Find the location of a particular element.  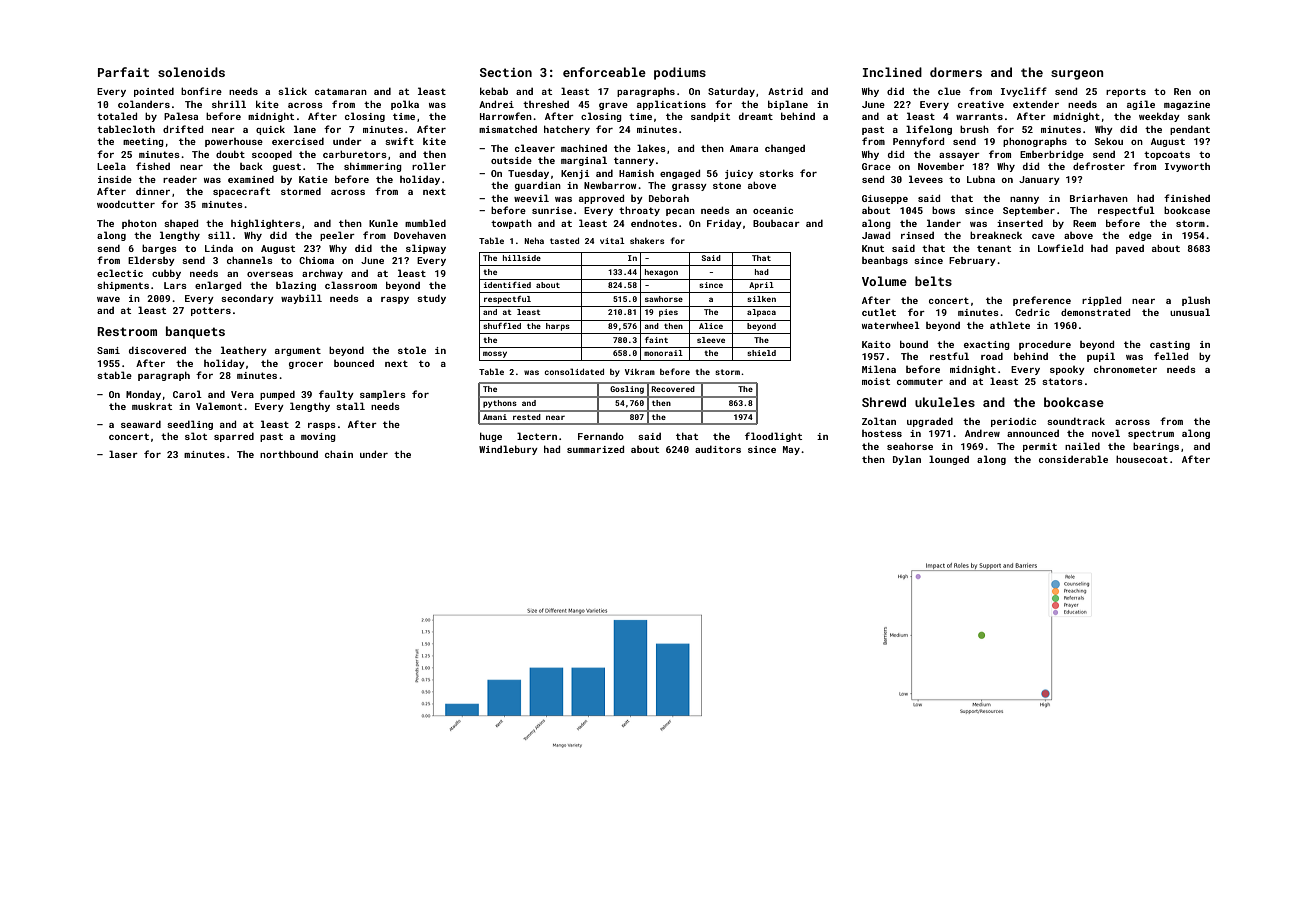

drifted is located at coordinates (183, 129).
